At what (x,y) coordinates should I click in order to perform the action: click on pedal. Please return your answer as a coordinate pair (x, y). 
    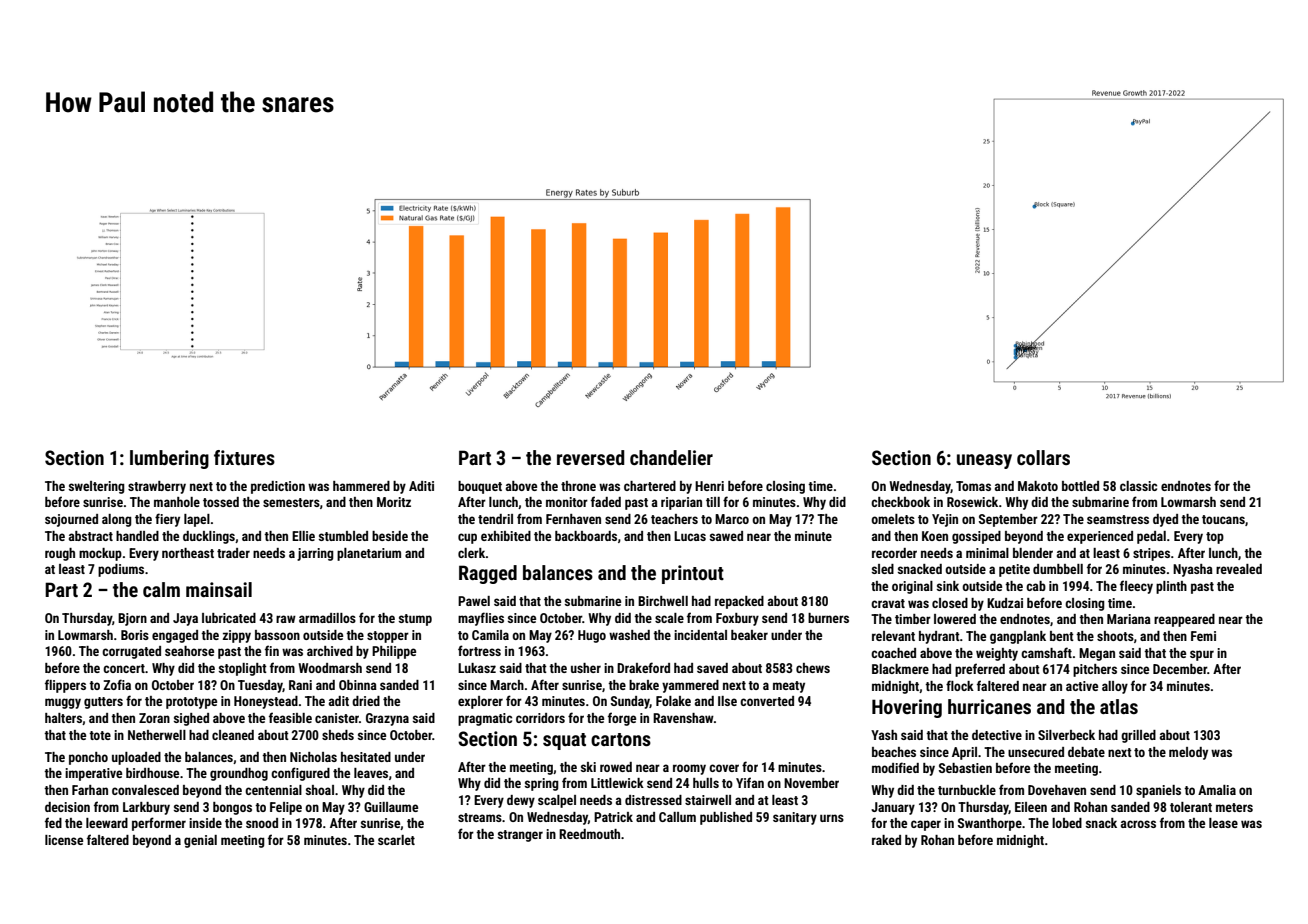
    Looking at the image, I should click on (1151, 537).
